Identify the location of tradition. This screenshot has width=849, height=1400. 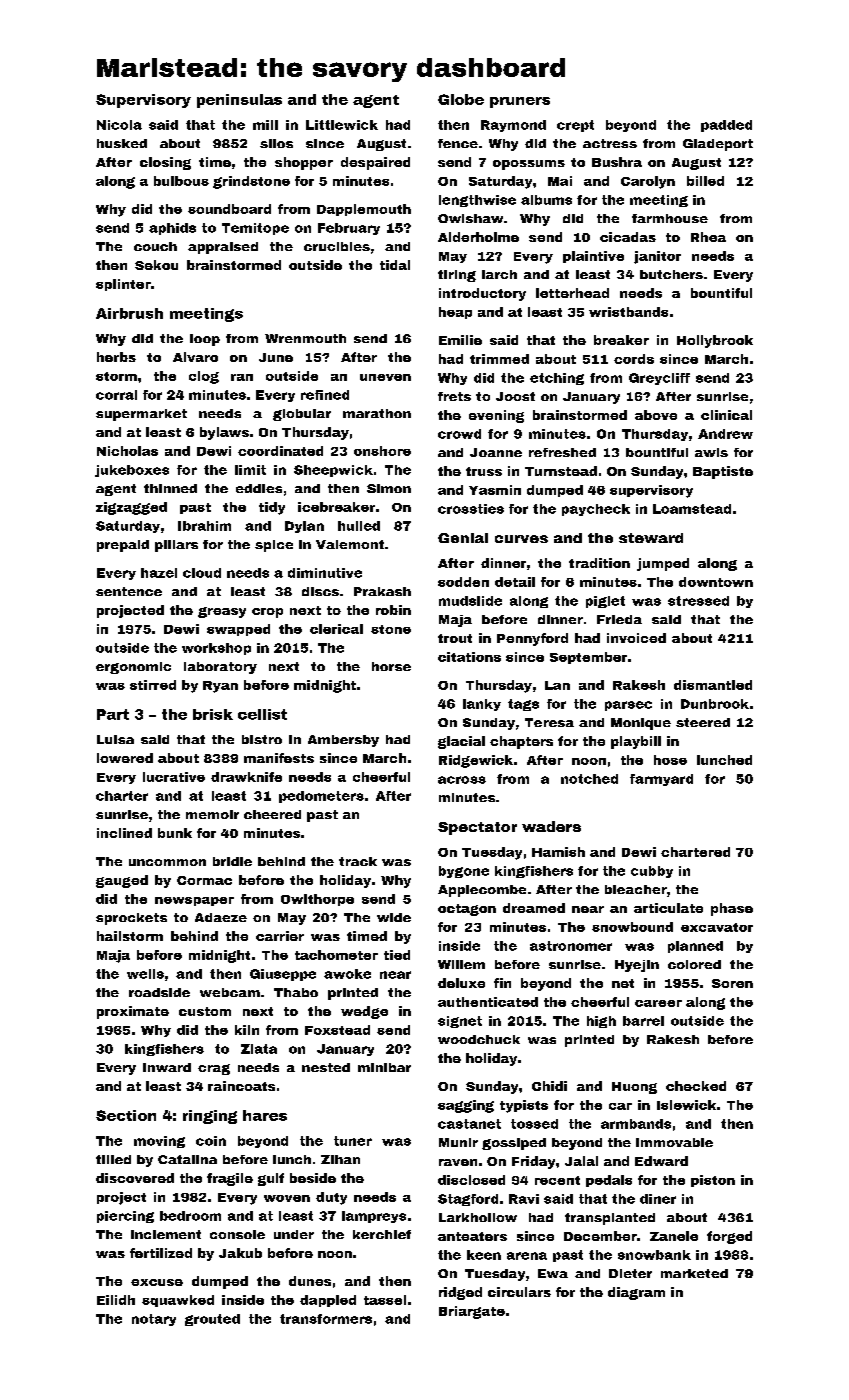
(599, 563).
